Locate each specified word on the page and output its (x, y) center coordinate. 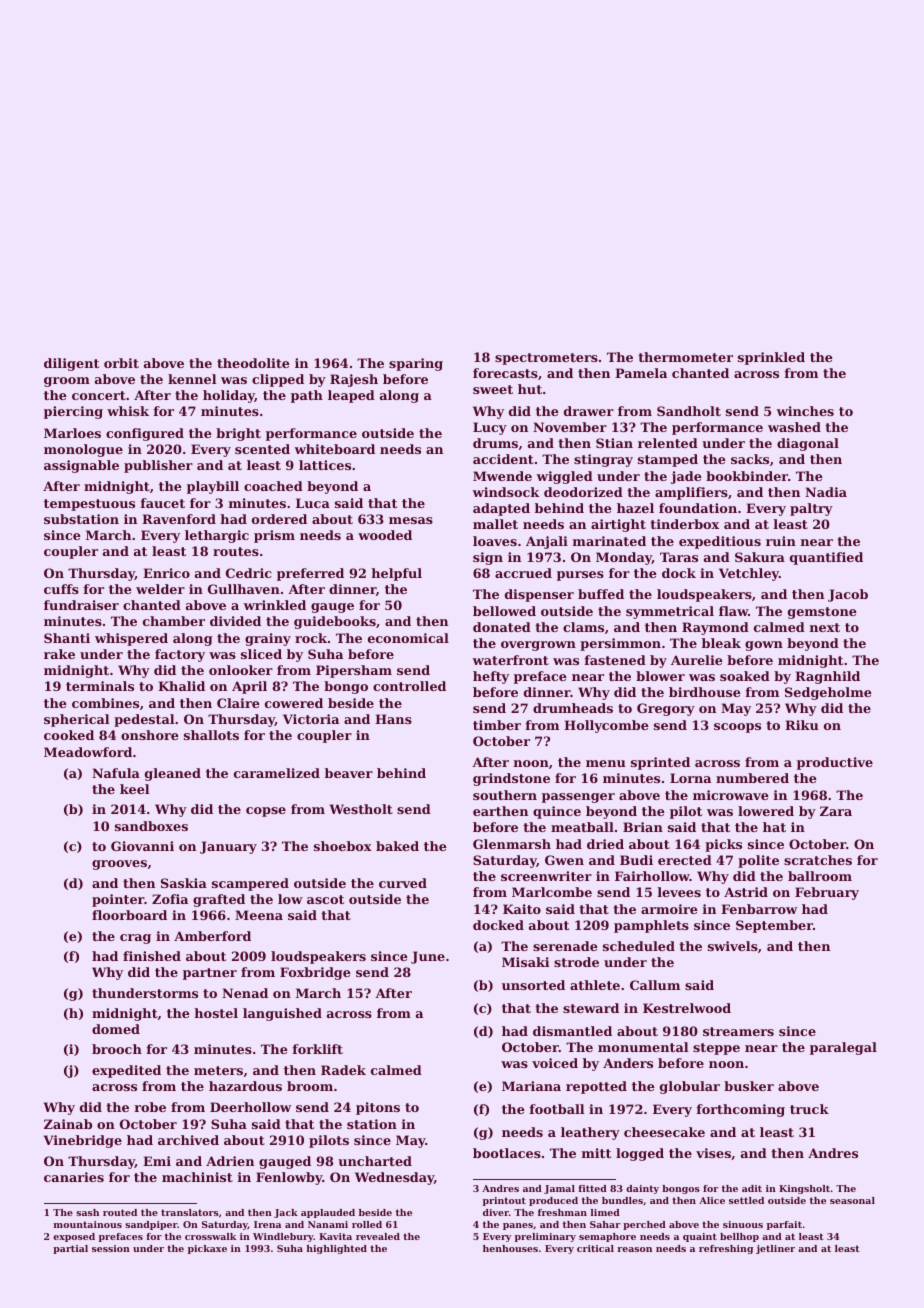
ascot (325, 899)
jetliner (775, 1249)
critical (595, 1248)
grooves (119, 865)
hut (530, 389)
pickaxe (207, 1249)
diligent (71, 364)
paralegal (843, 1048)
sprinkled (771, 358)
